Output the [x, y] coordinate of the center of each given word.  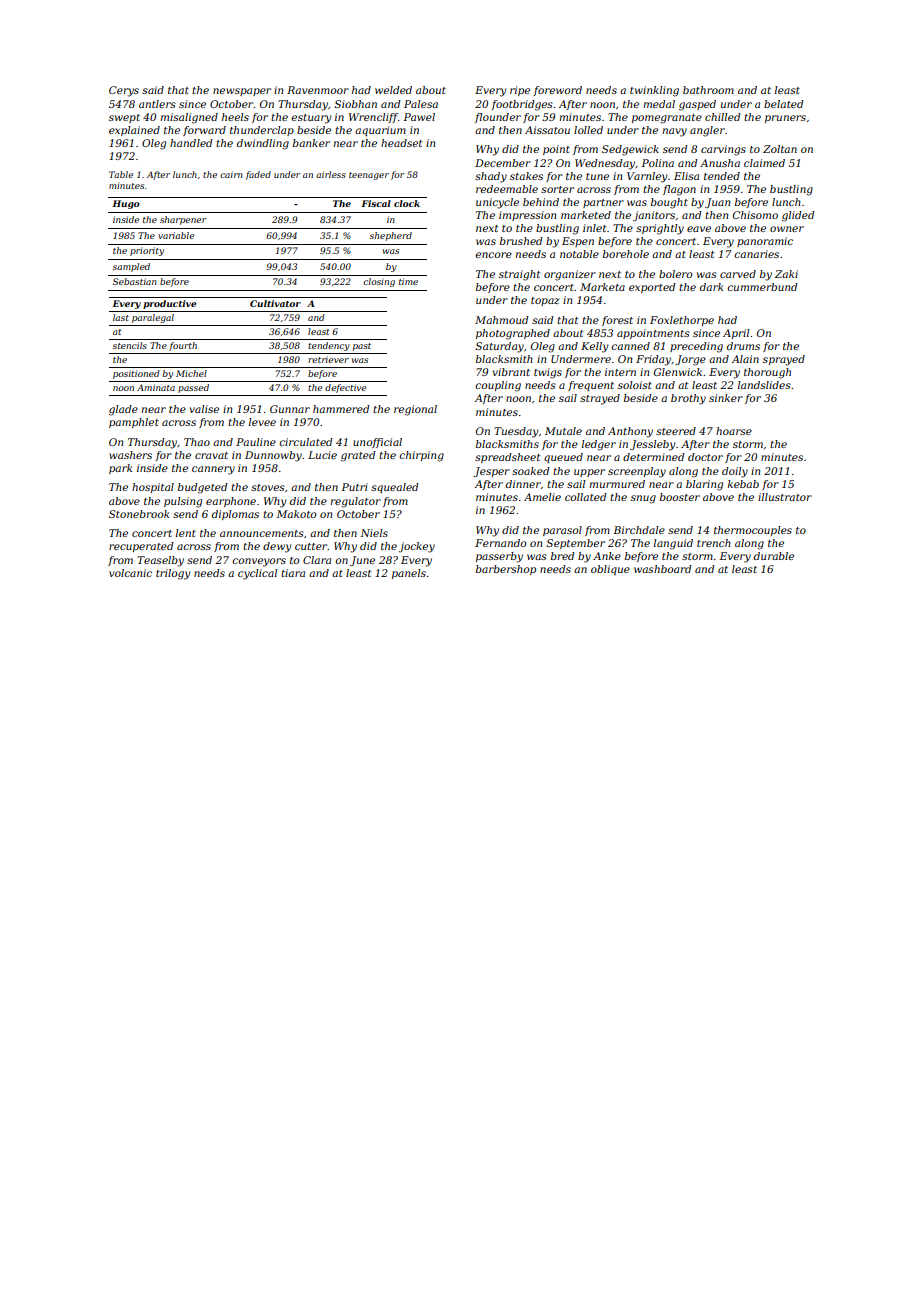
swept [124, 118]
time [408, 281]
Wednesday [605, 164]
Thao [197, 442]
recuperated [141, 547]
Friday [653, 360]
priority [147, 251]
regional [415, 410]
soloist [635, 385]
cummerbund [762, 287]
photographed [513, 334]
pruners [785, 119]
